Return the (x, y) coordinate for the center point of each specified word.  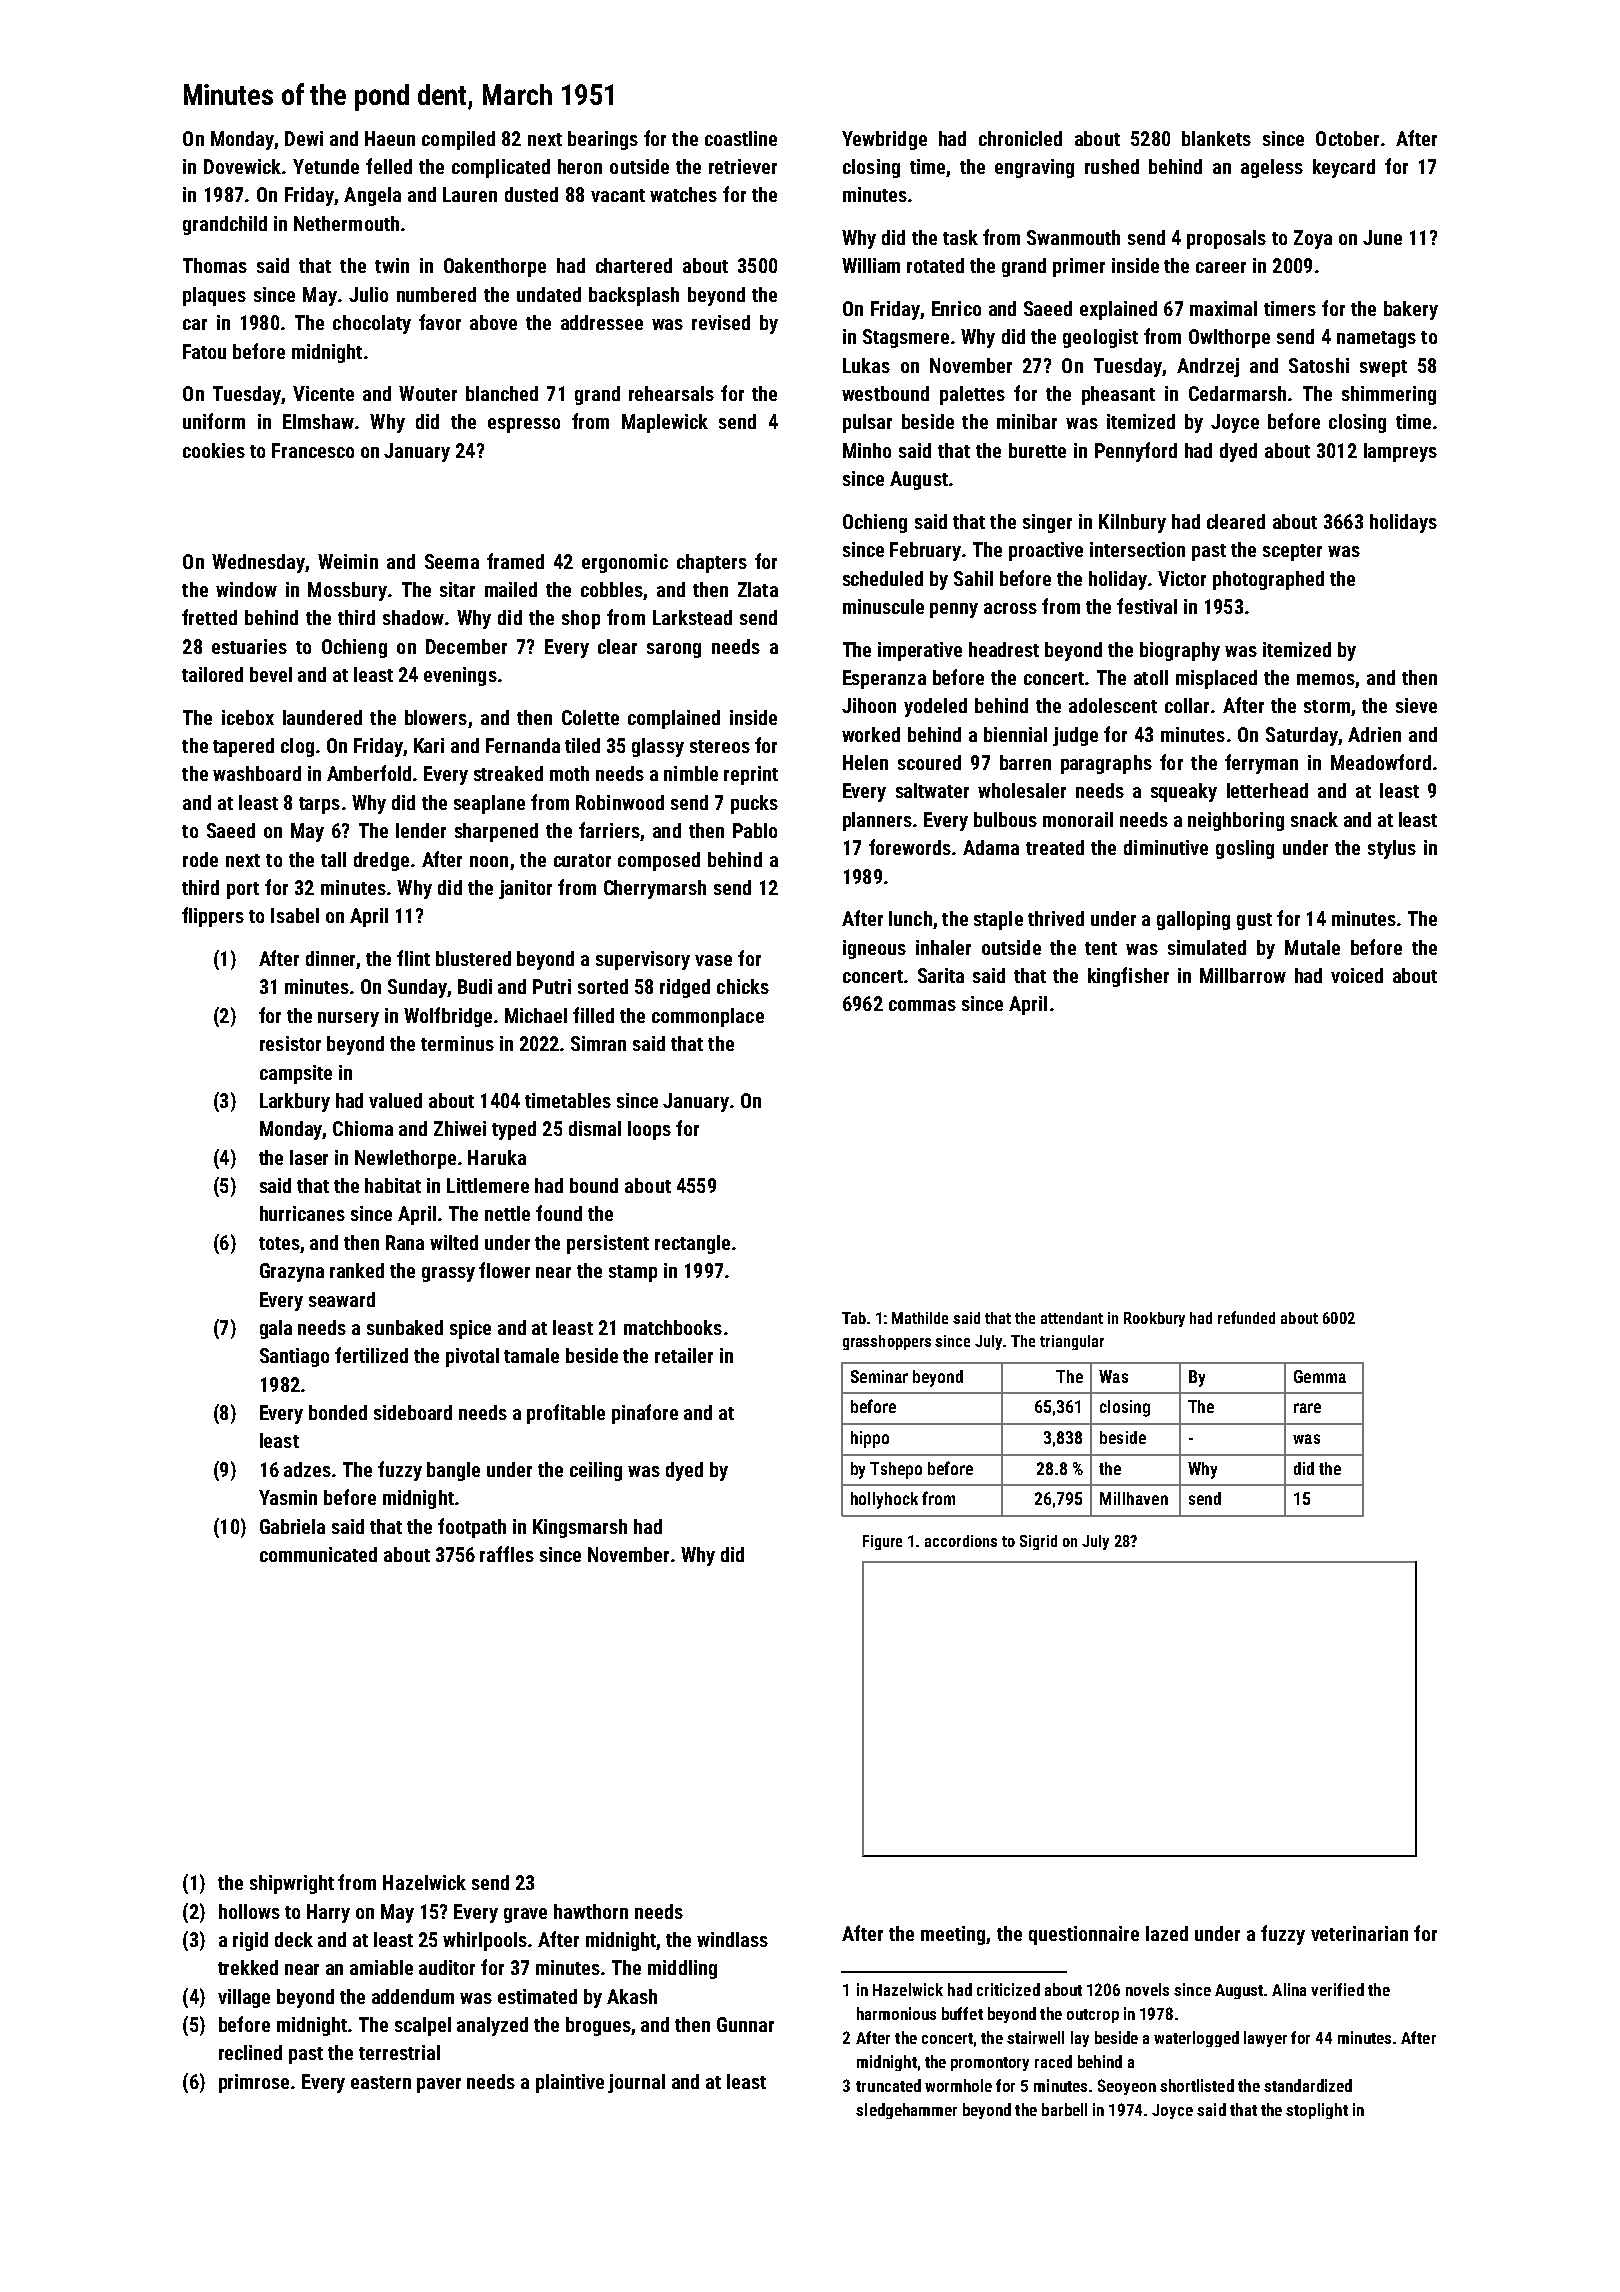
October (1347, 138)
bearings (603, 140)
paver (439, 2085)
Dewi (304, 138)
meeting (953, 1935)
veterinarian (1359, 1933)
